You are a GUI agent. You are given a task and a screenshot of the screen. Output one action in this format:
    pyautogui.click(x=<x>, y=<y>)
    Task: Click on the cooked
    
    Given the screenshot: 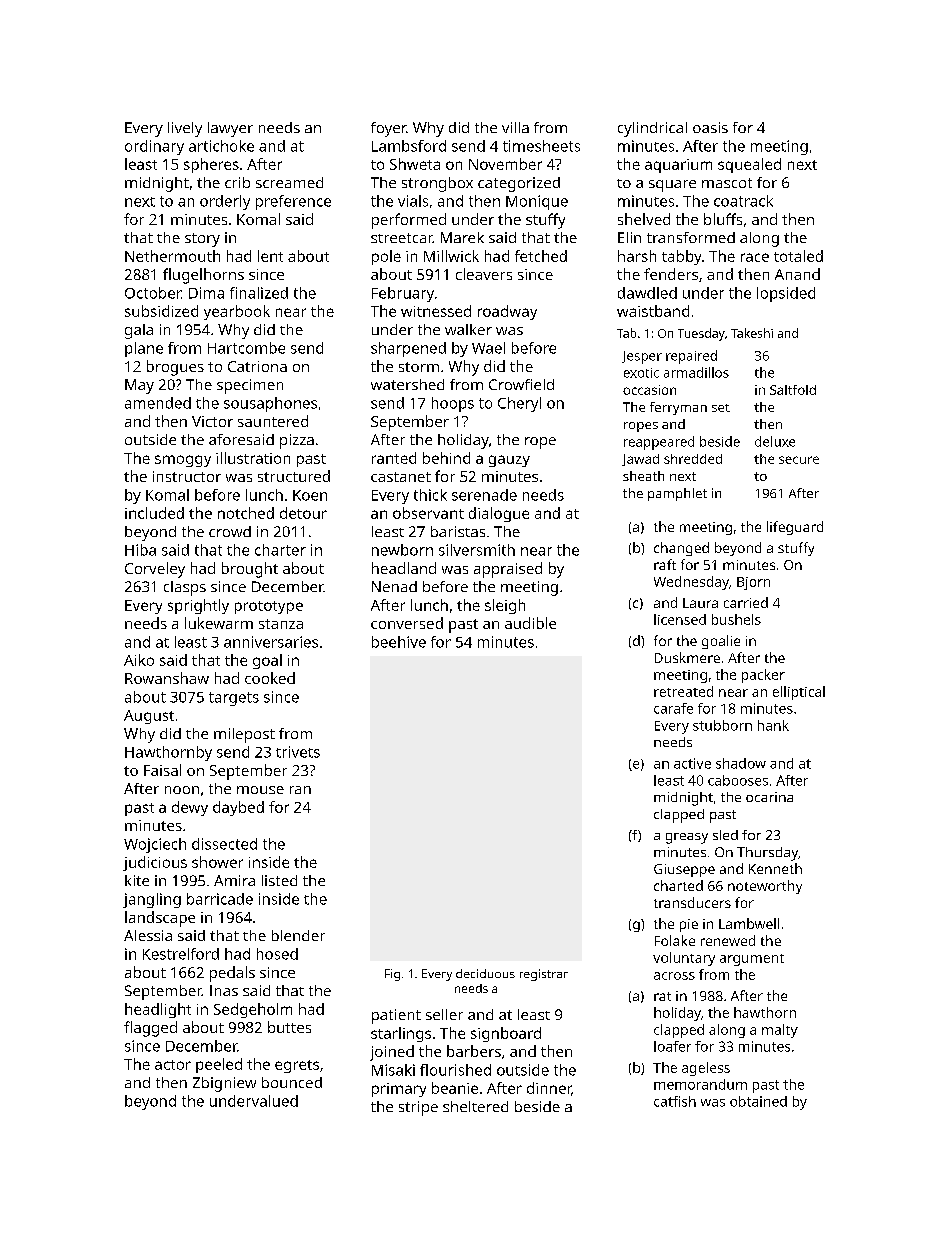 What is the action you would take?
    pyautogui.click(x=270, y=678)
